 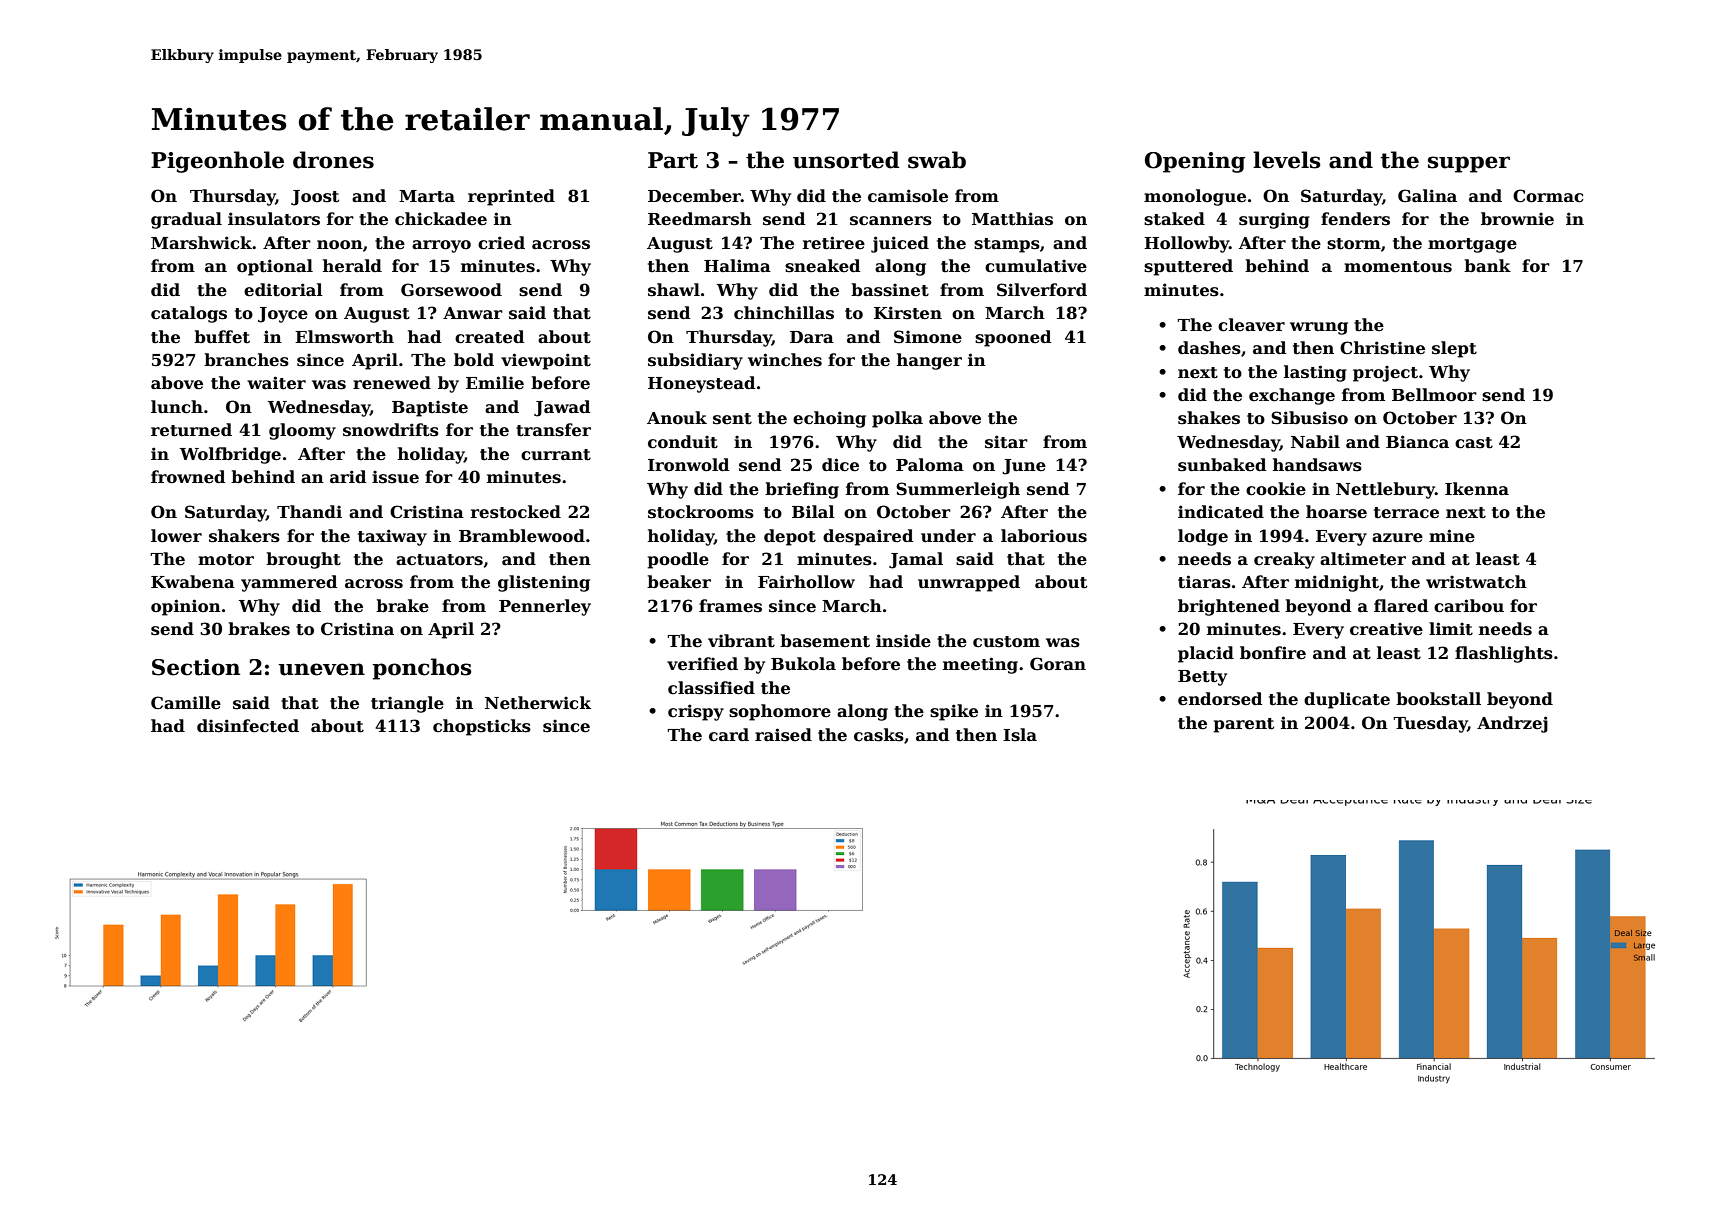 I want to click on taxiway, so click(x=392, y=537).
